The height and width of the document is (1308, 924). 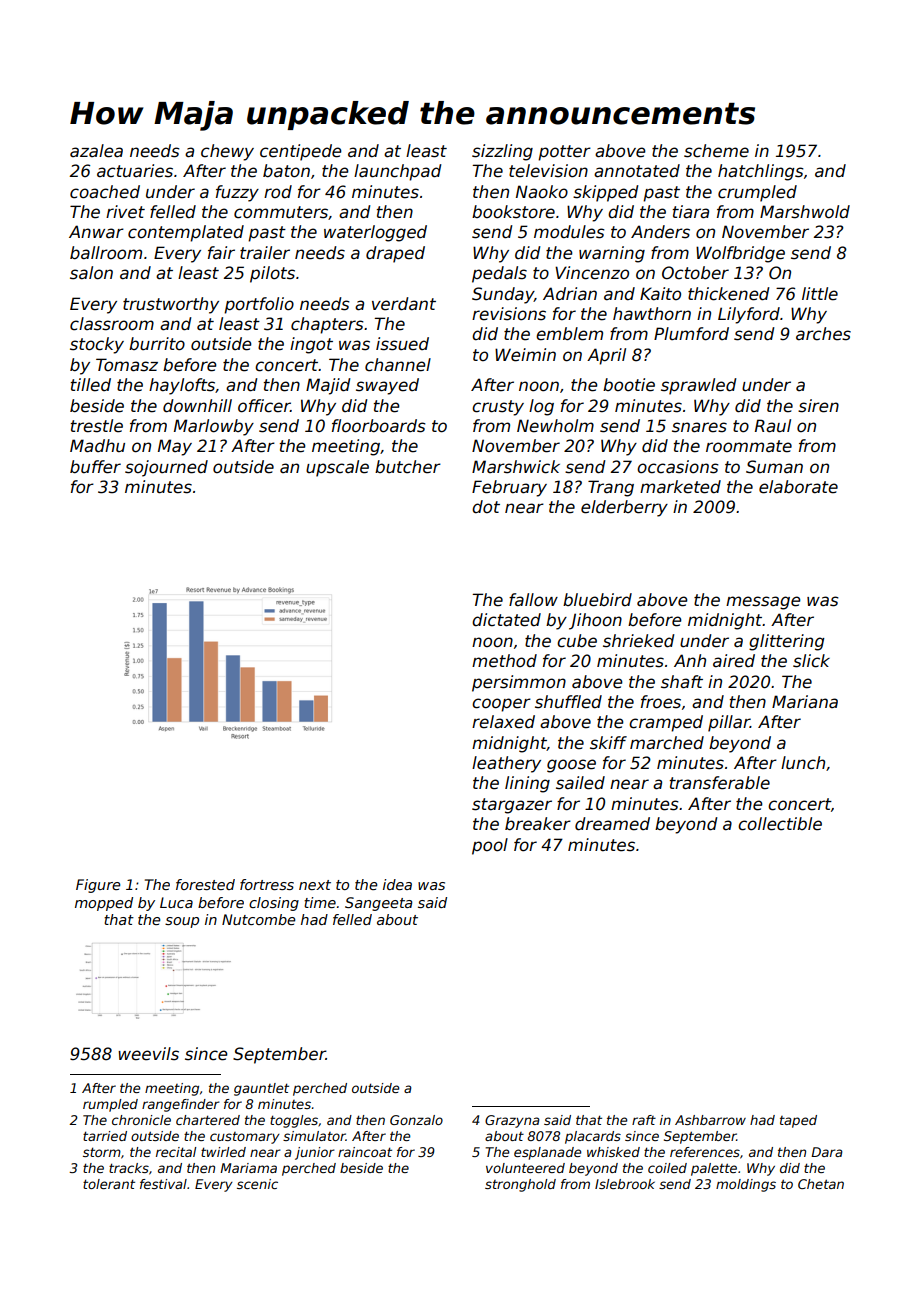 I want to click on Figure, so click(x=98, y=886).
